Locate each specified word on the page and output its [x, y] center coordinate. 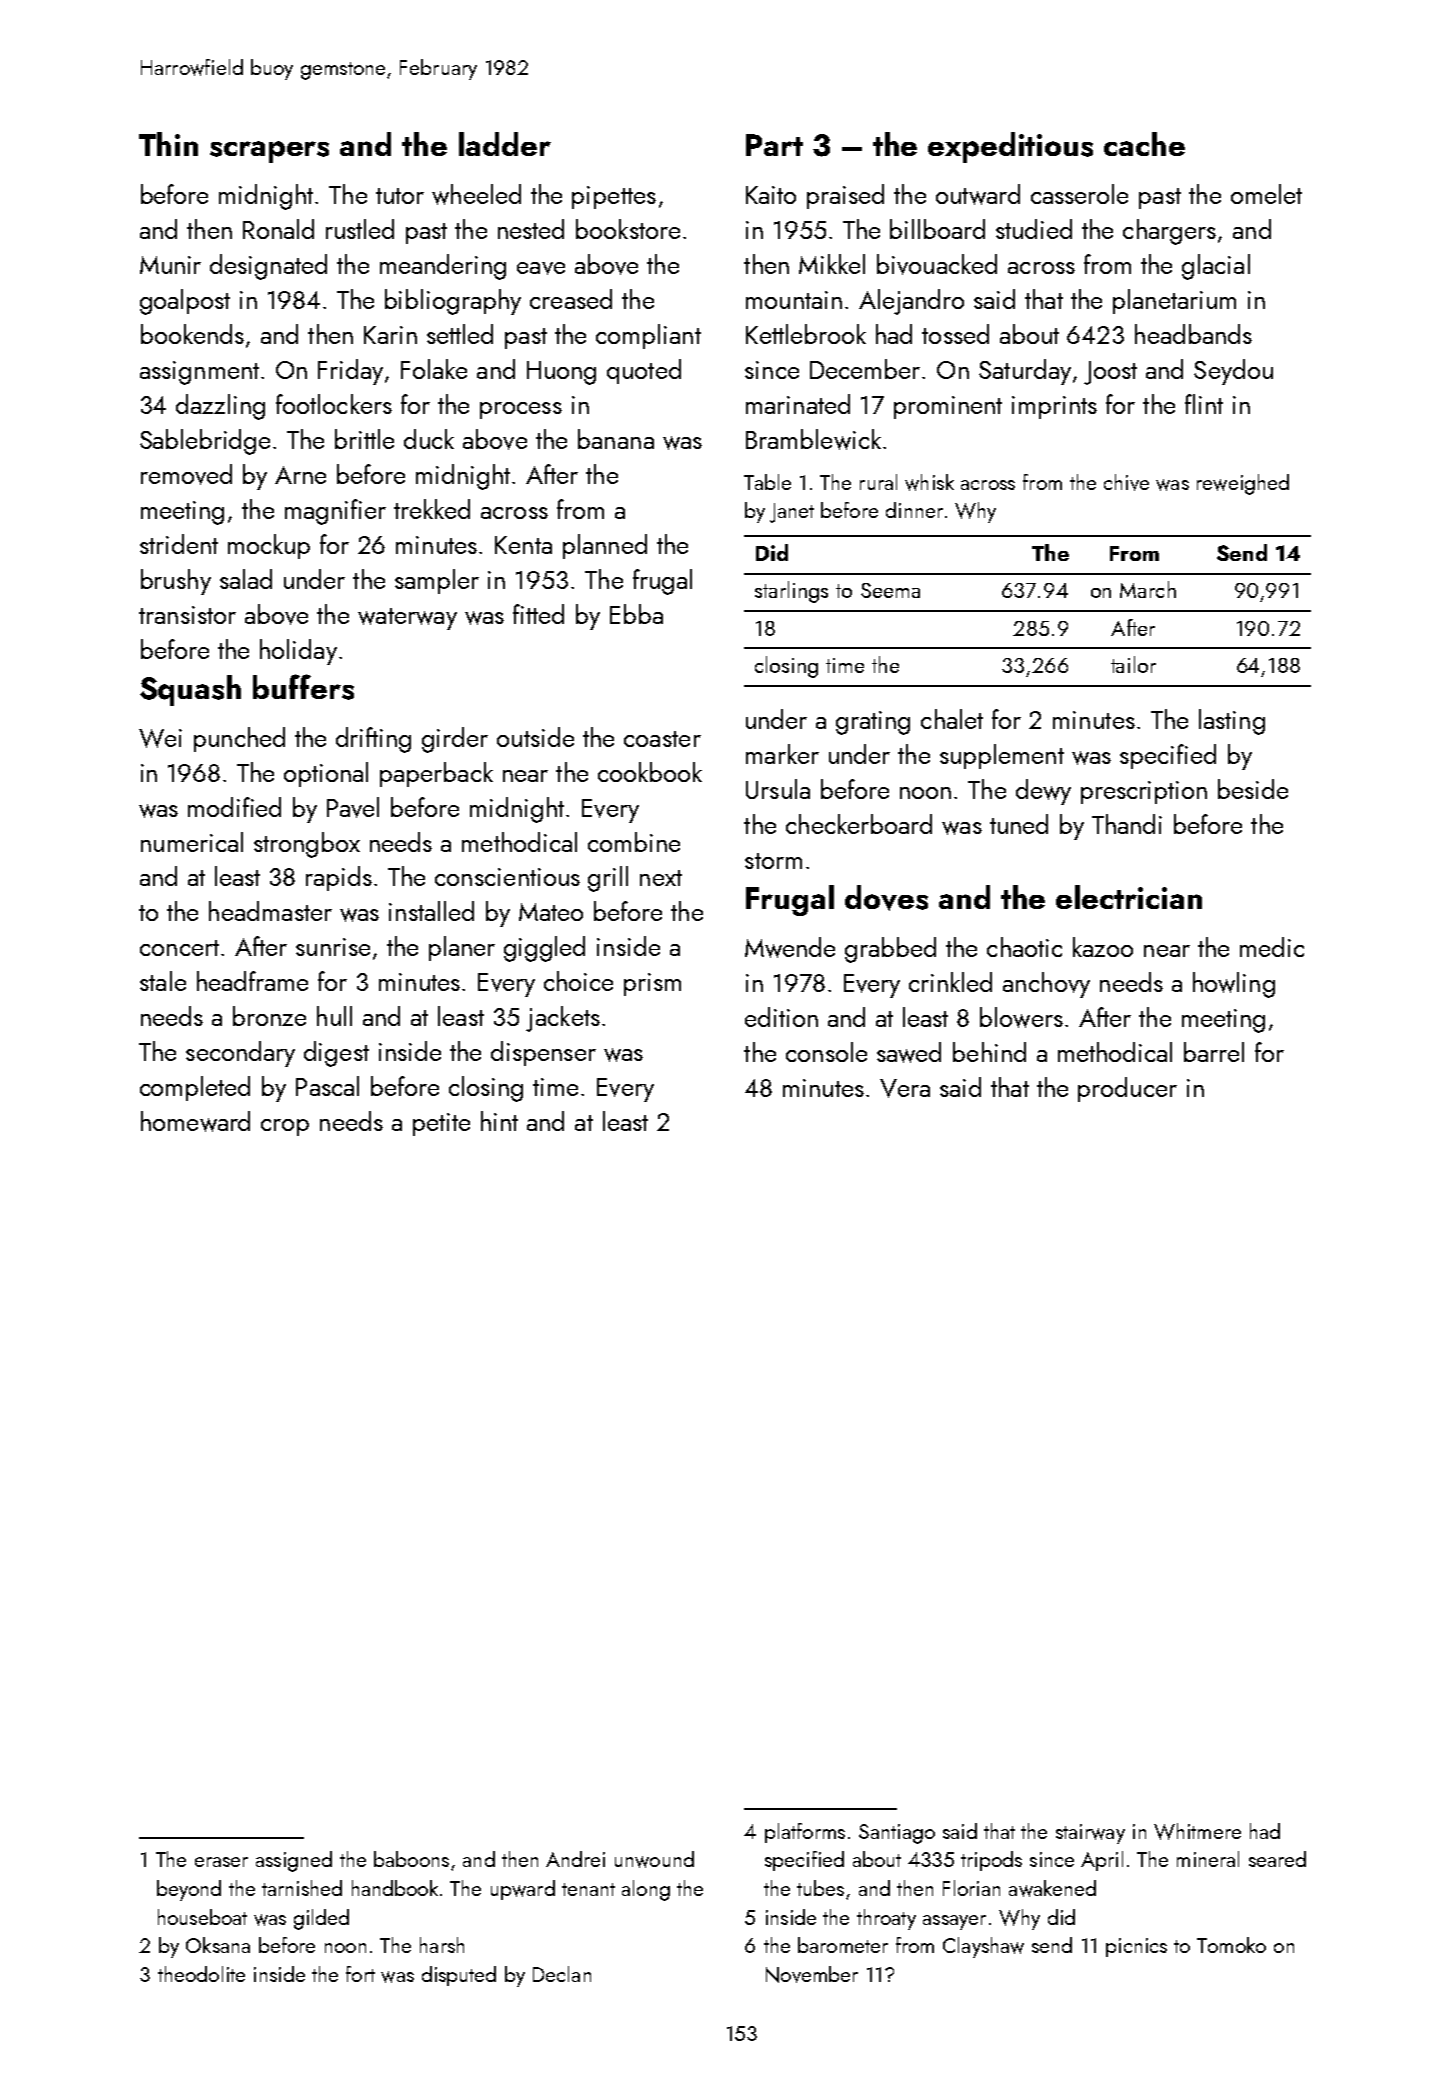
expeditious [1010, 147]
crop [285, 1127]
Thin [168, 144]
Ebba [636, 614]
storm [773, 861]
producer [1127, 1089]
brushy [176, 582]
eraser [221, 1862]
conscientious [507, 877]
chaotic [1024, 947]
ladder [505, 144]
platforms [805, 1833]
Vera [905, 1088]
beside [1253, 789]
